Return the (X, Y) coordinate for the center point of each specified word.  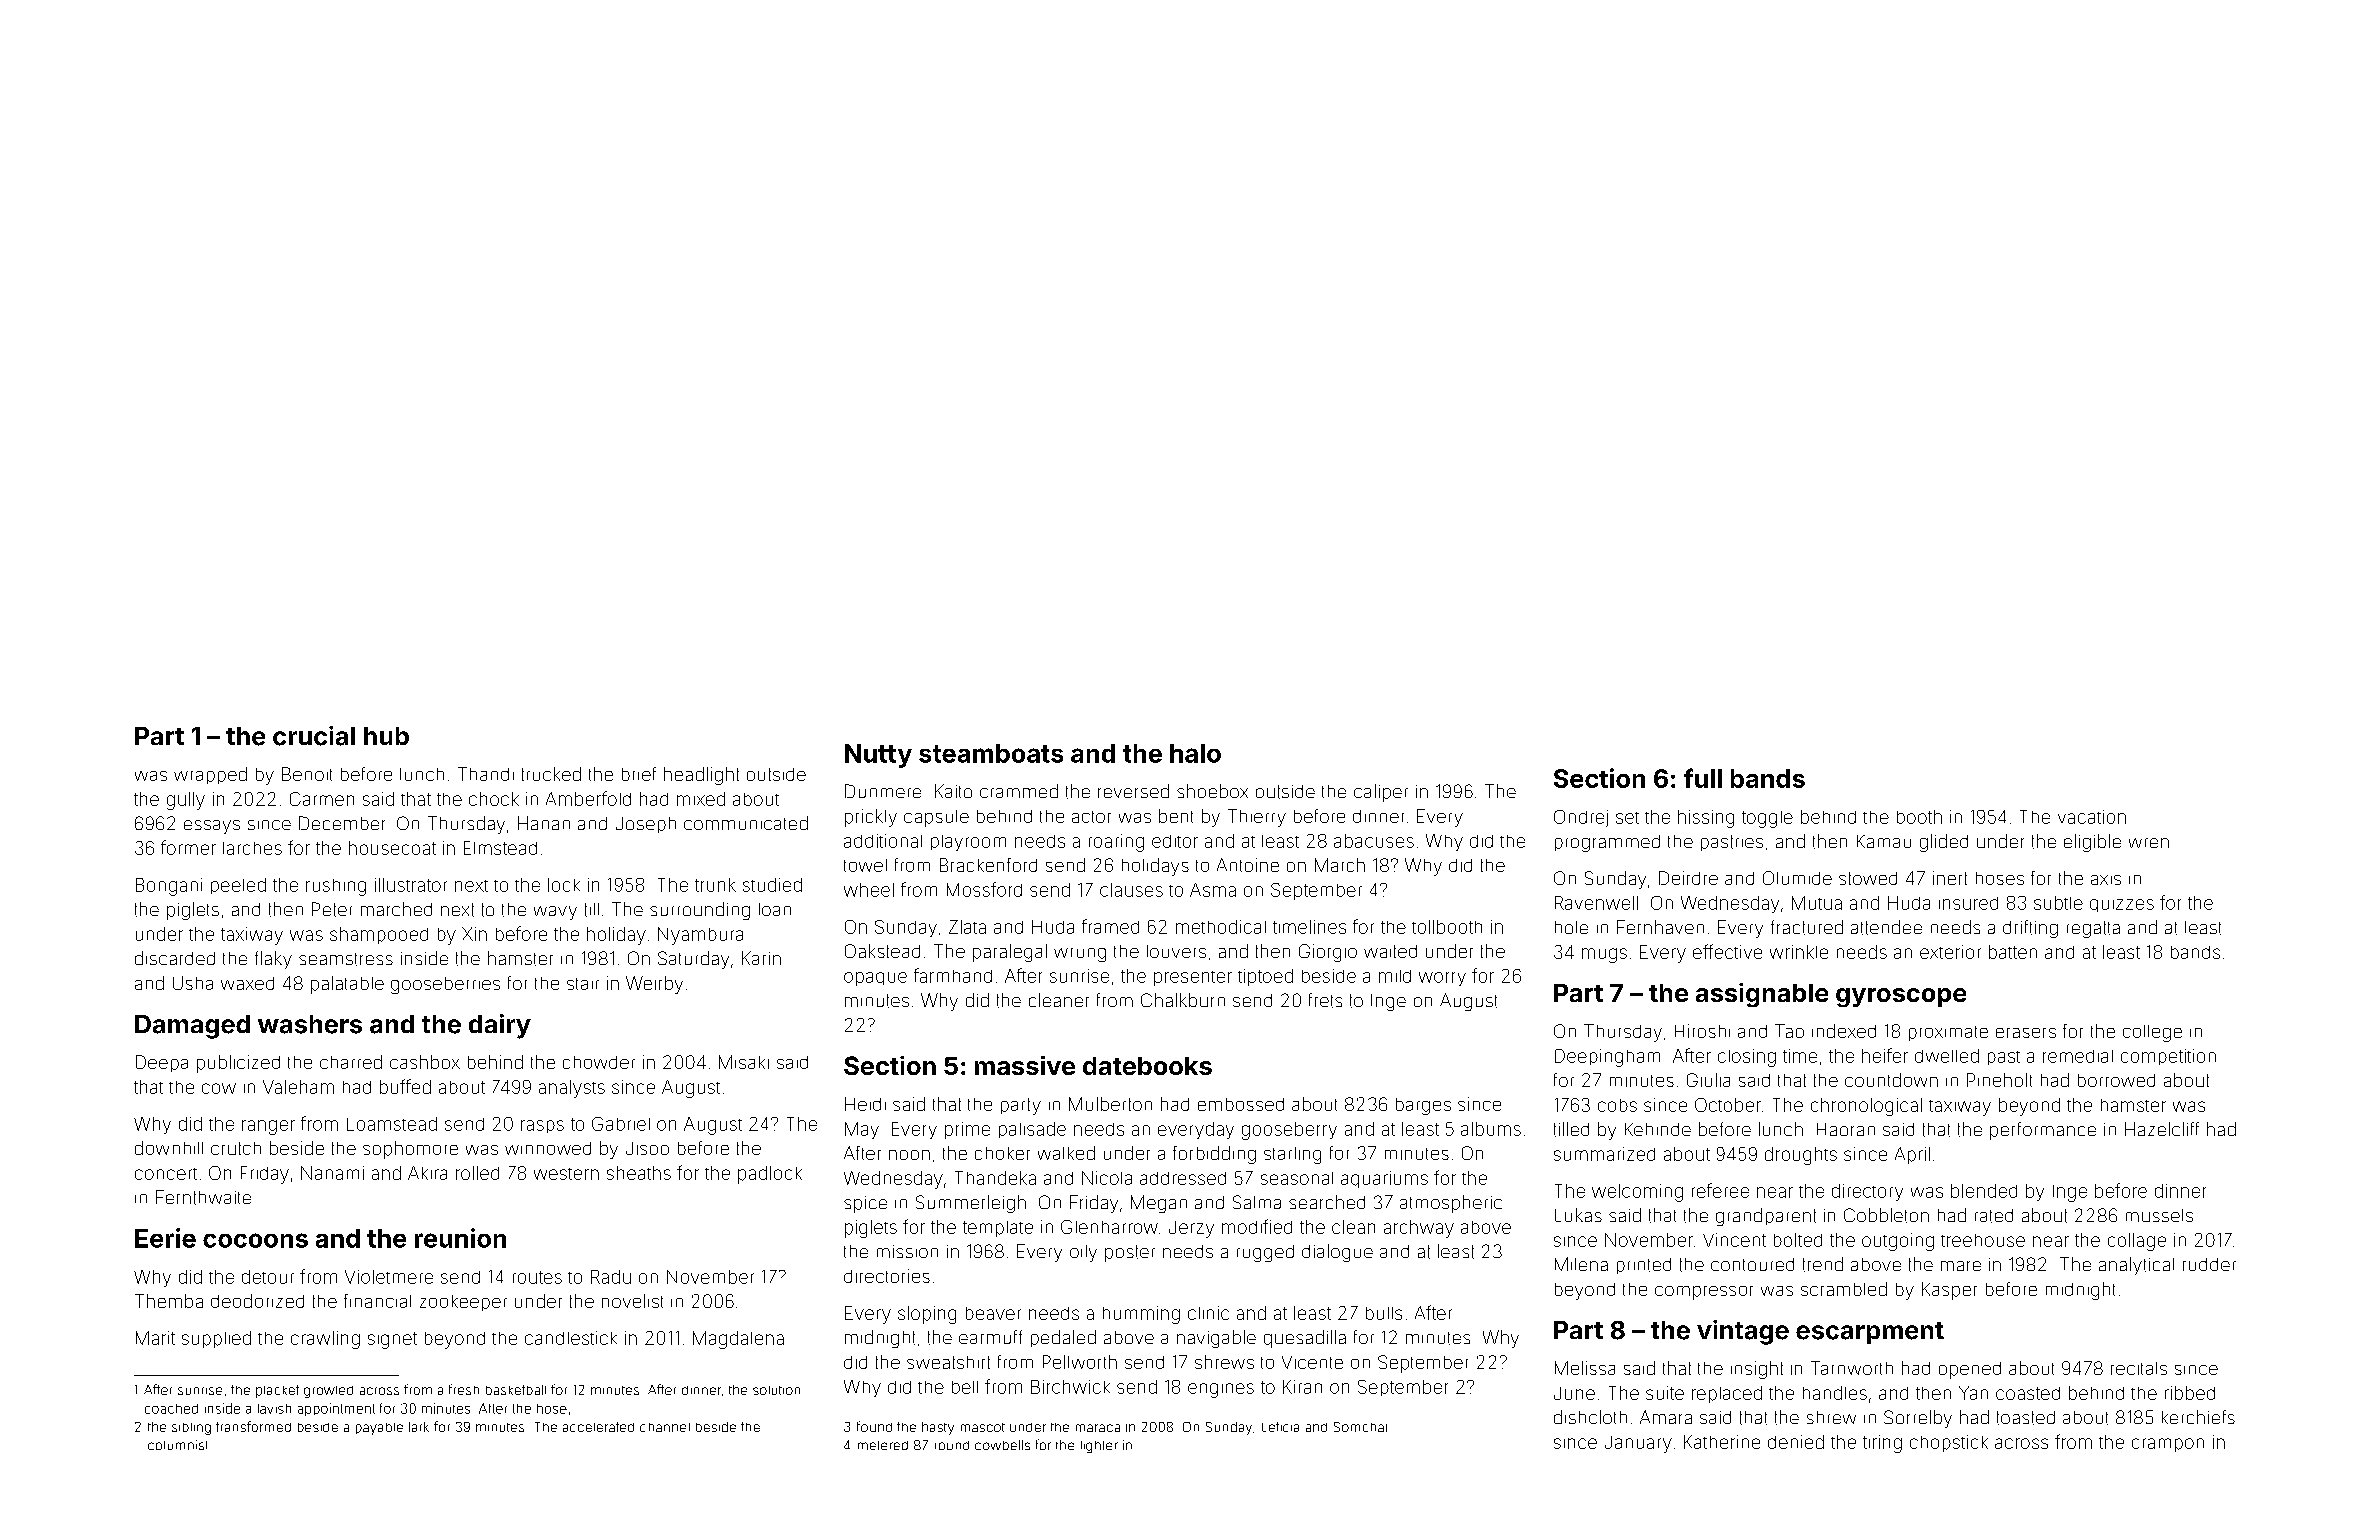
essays (212, 827)
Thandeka (995, 1178)
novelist (632, 1301)
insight (1757, 1370)
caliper (1381, 793)
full (1703, 778)
